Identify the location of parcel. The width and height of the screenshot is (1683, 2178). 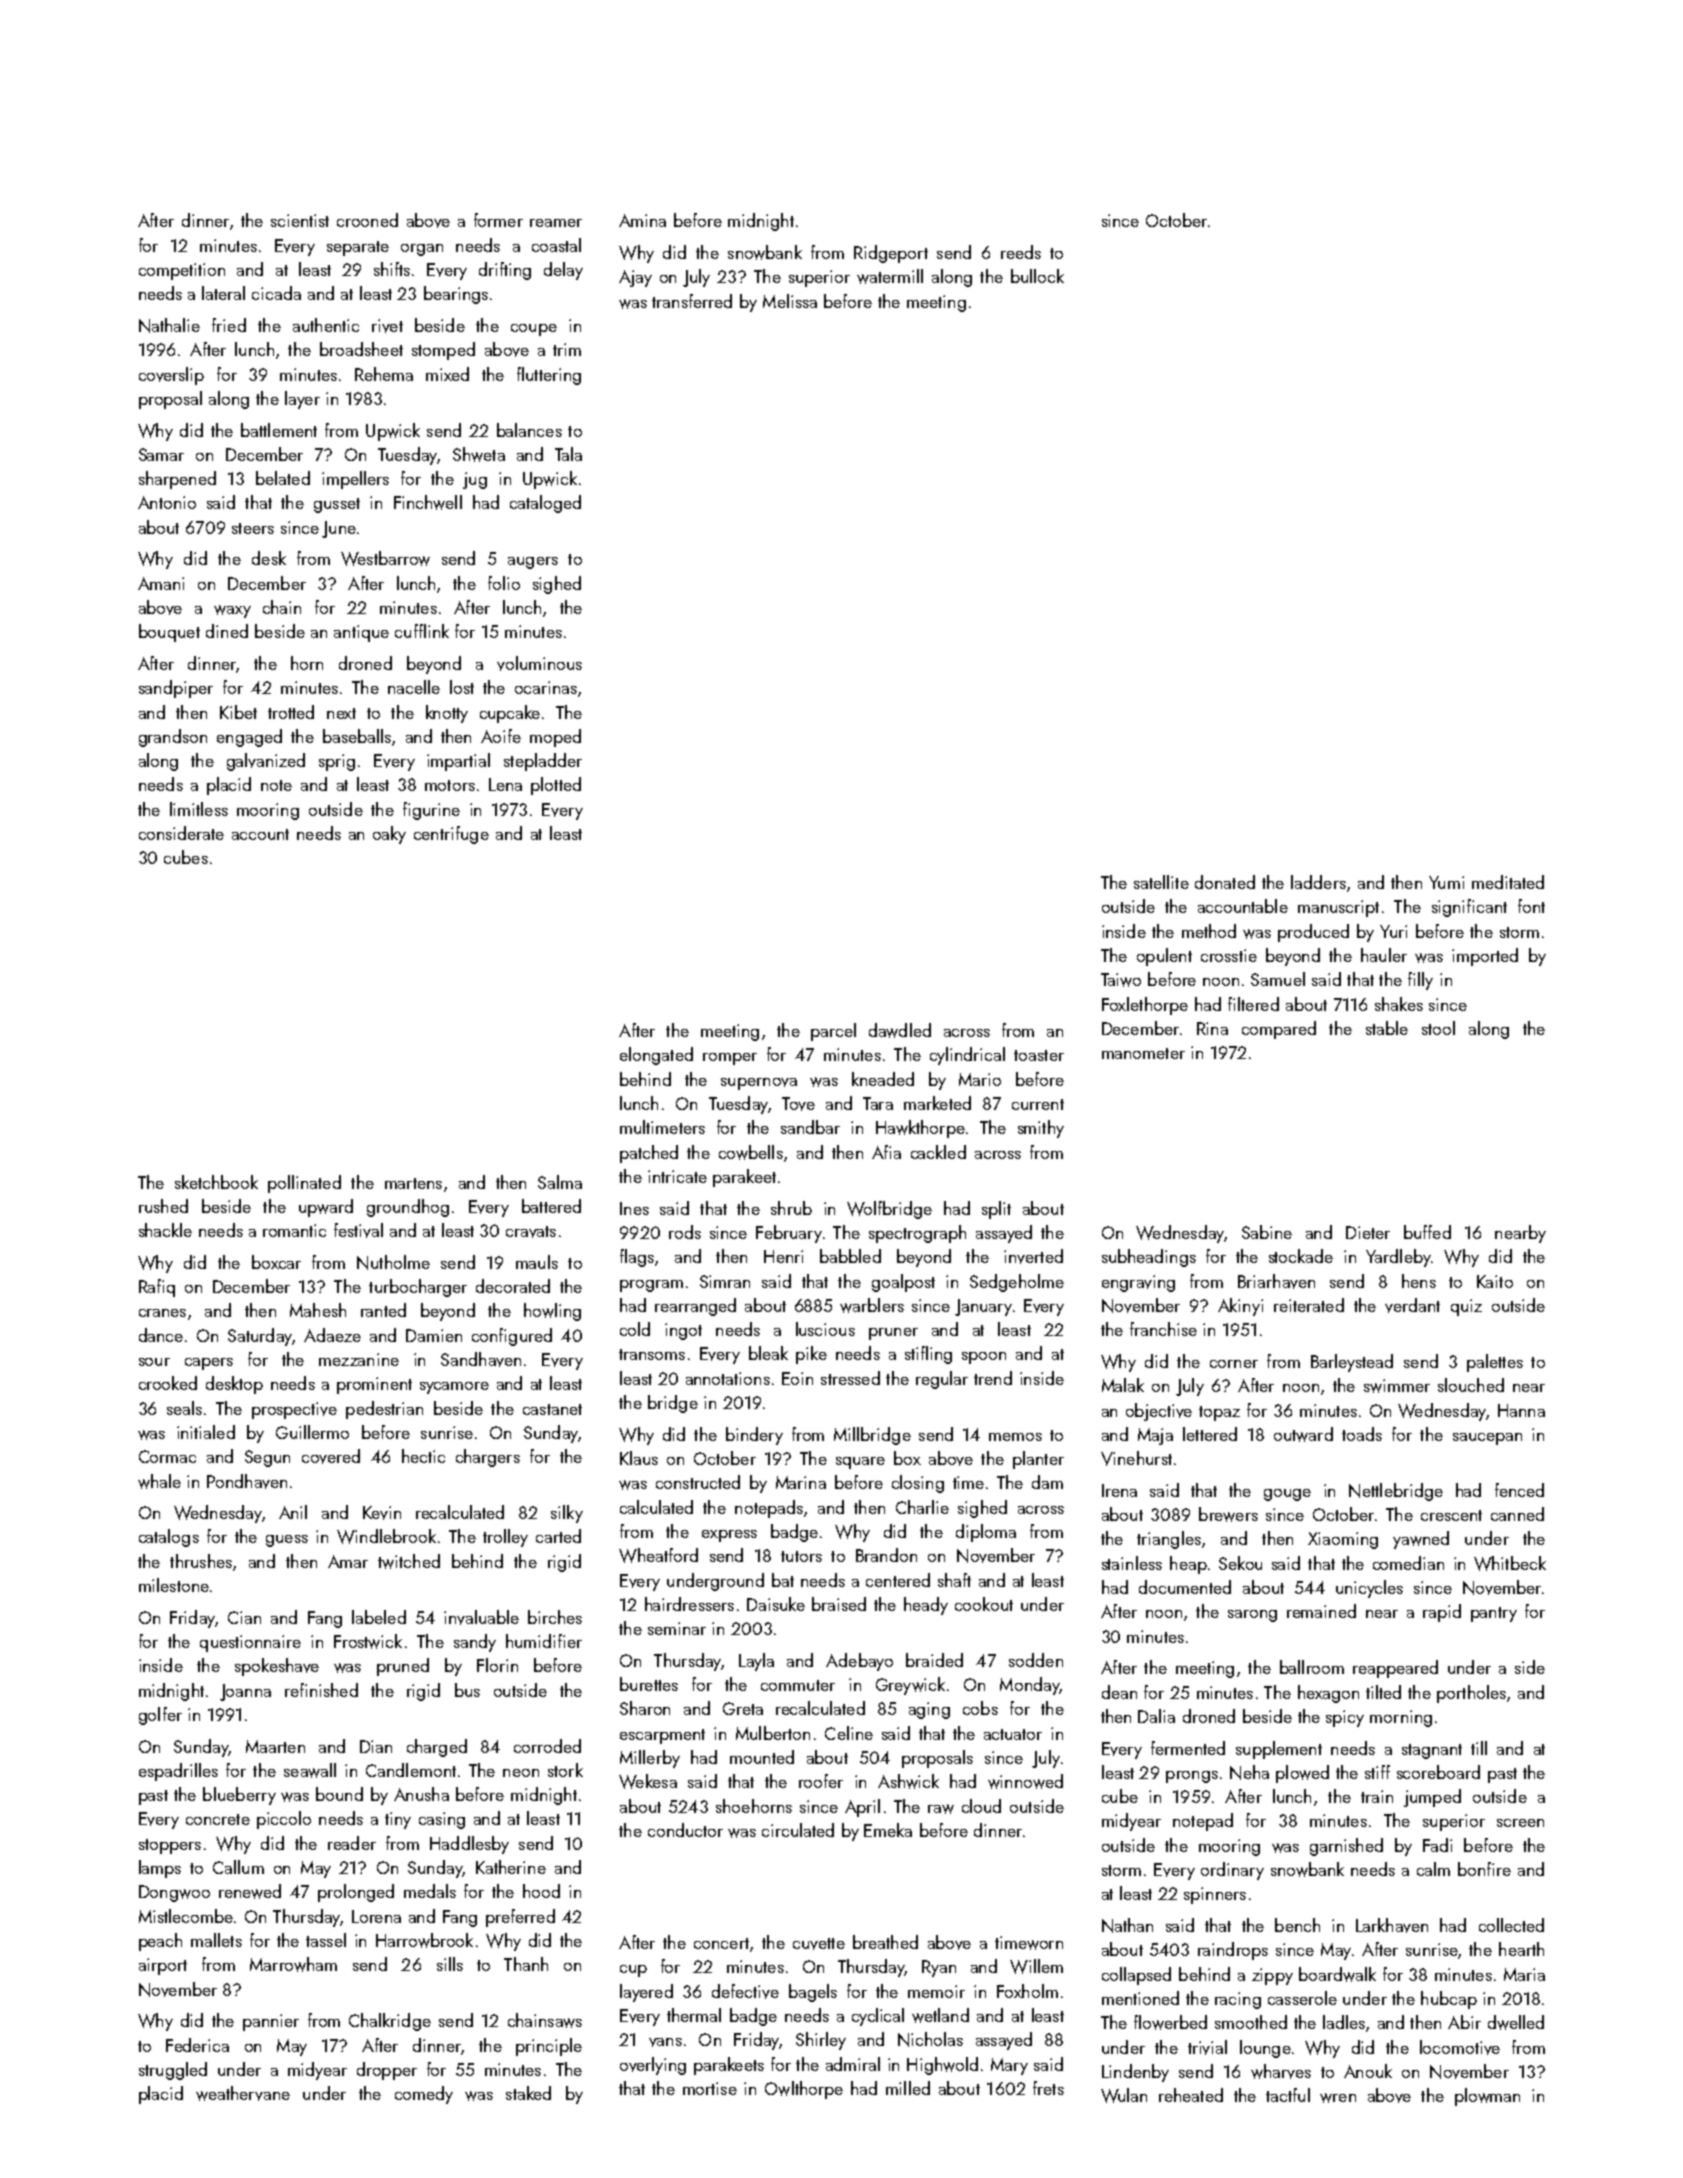
(833, 1032).
